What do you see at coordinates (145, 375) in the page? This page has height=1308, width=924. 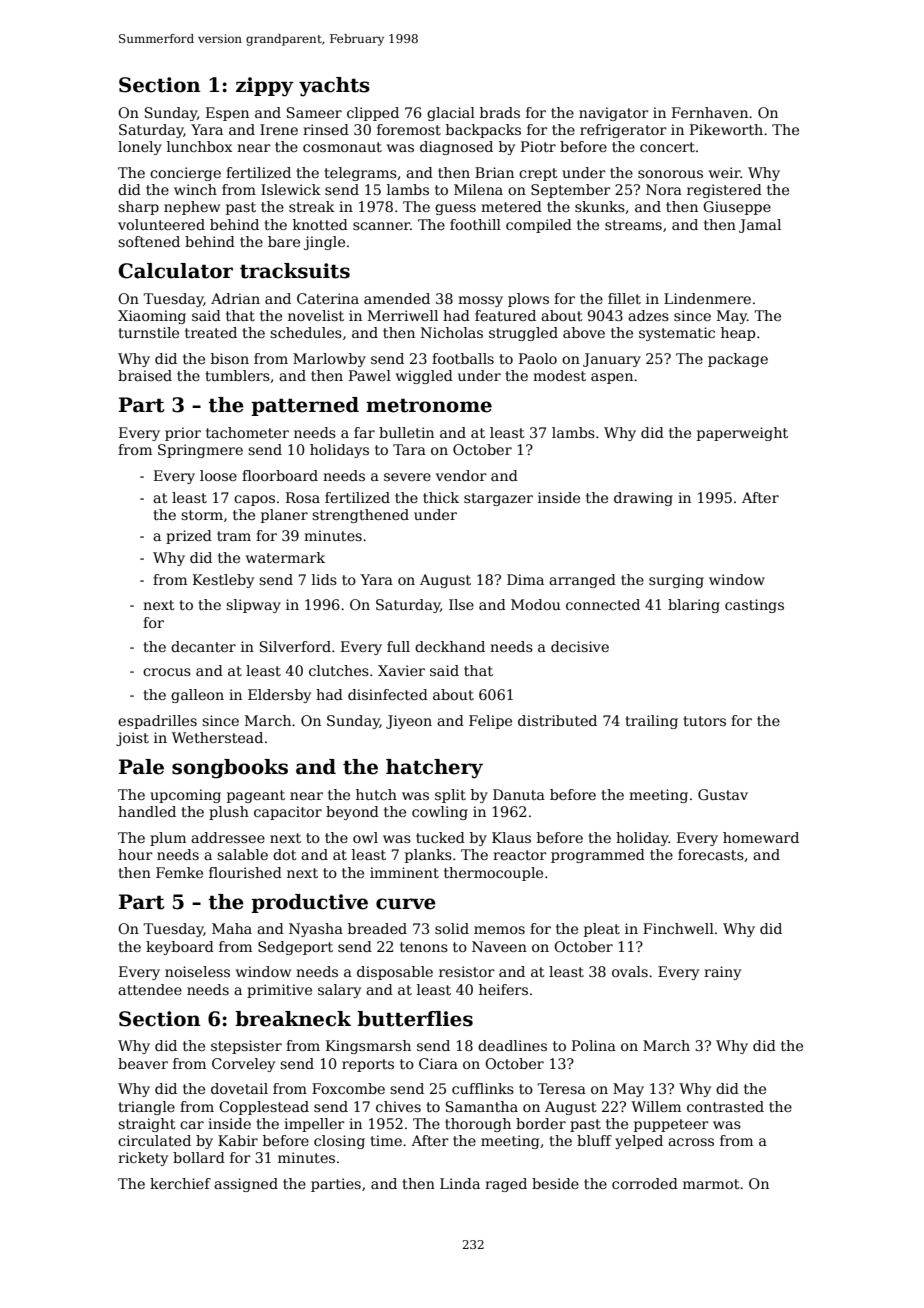 I see `braised` at bounding box center [145, 375].
